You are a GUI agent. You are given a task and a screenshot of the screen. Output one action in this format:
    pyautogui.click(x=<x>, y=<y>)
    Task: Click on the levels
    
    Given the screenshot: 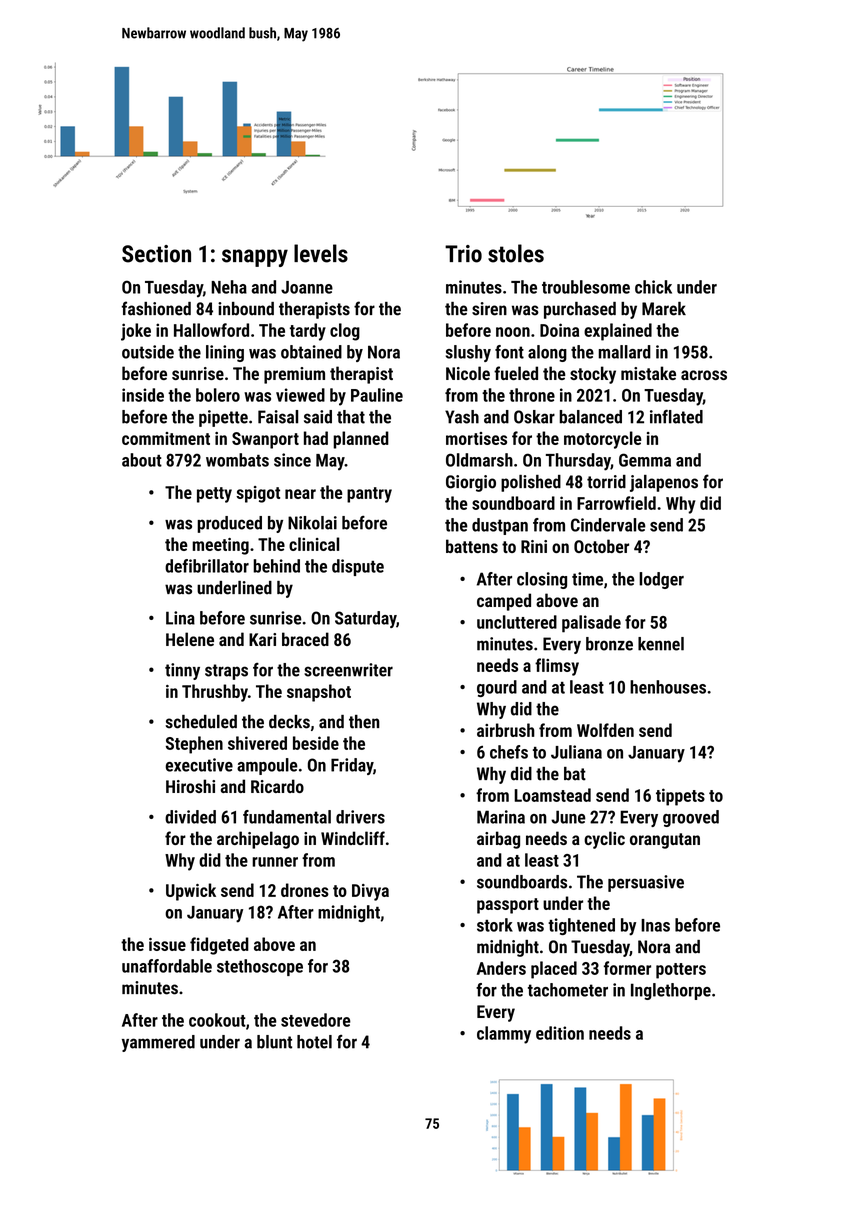 What is the action you would take?
    pyautogui.click(x=321, y=253)
